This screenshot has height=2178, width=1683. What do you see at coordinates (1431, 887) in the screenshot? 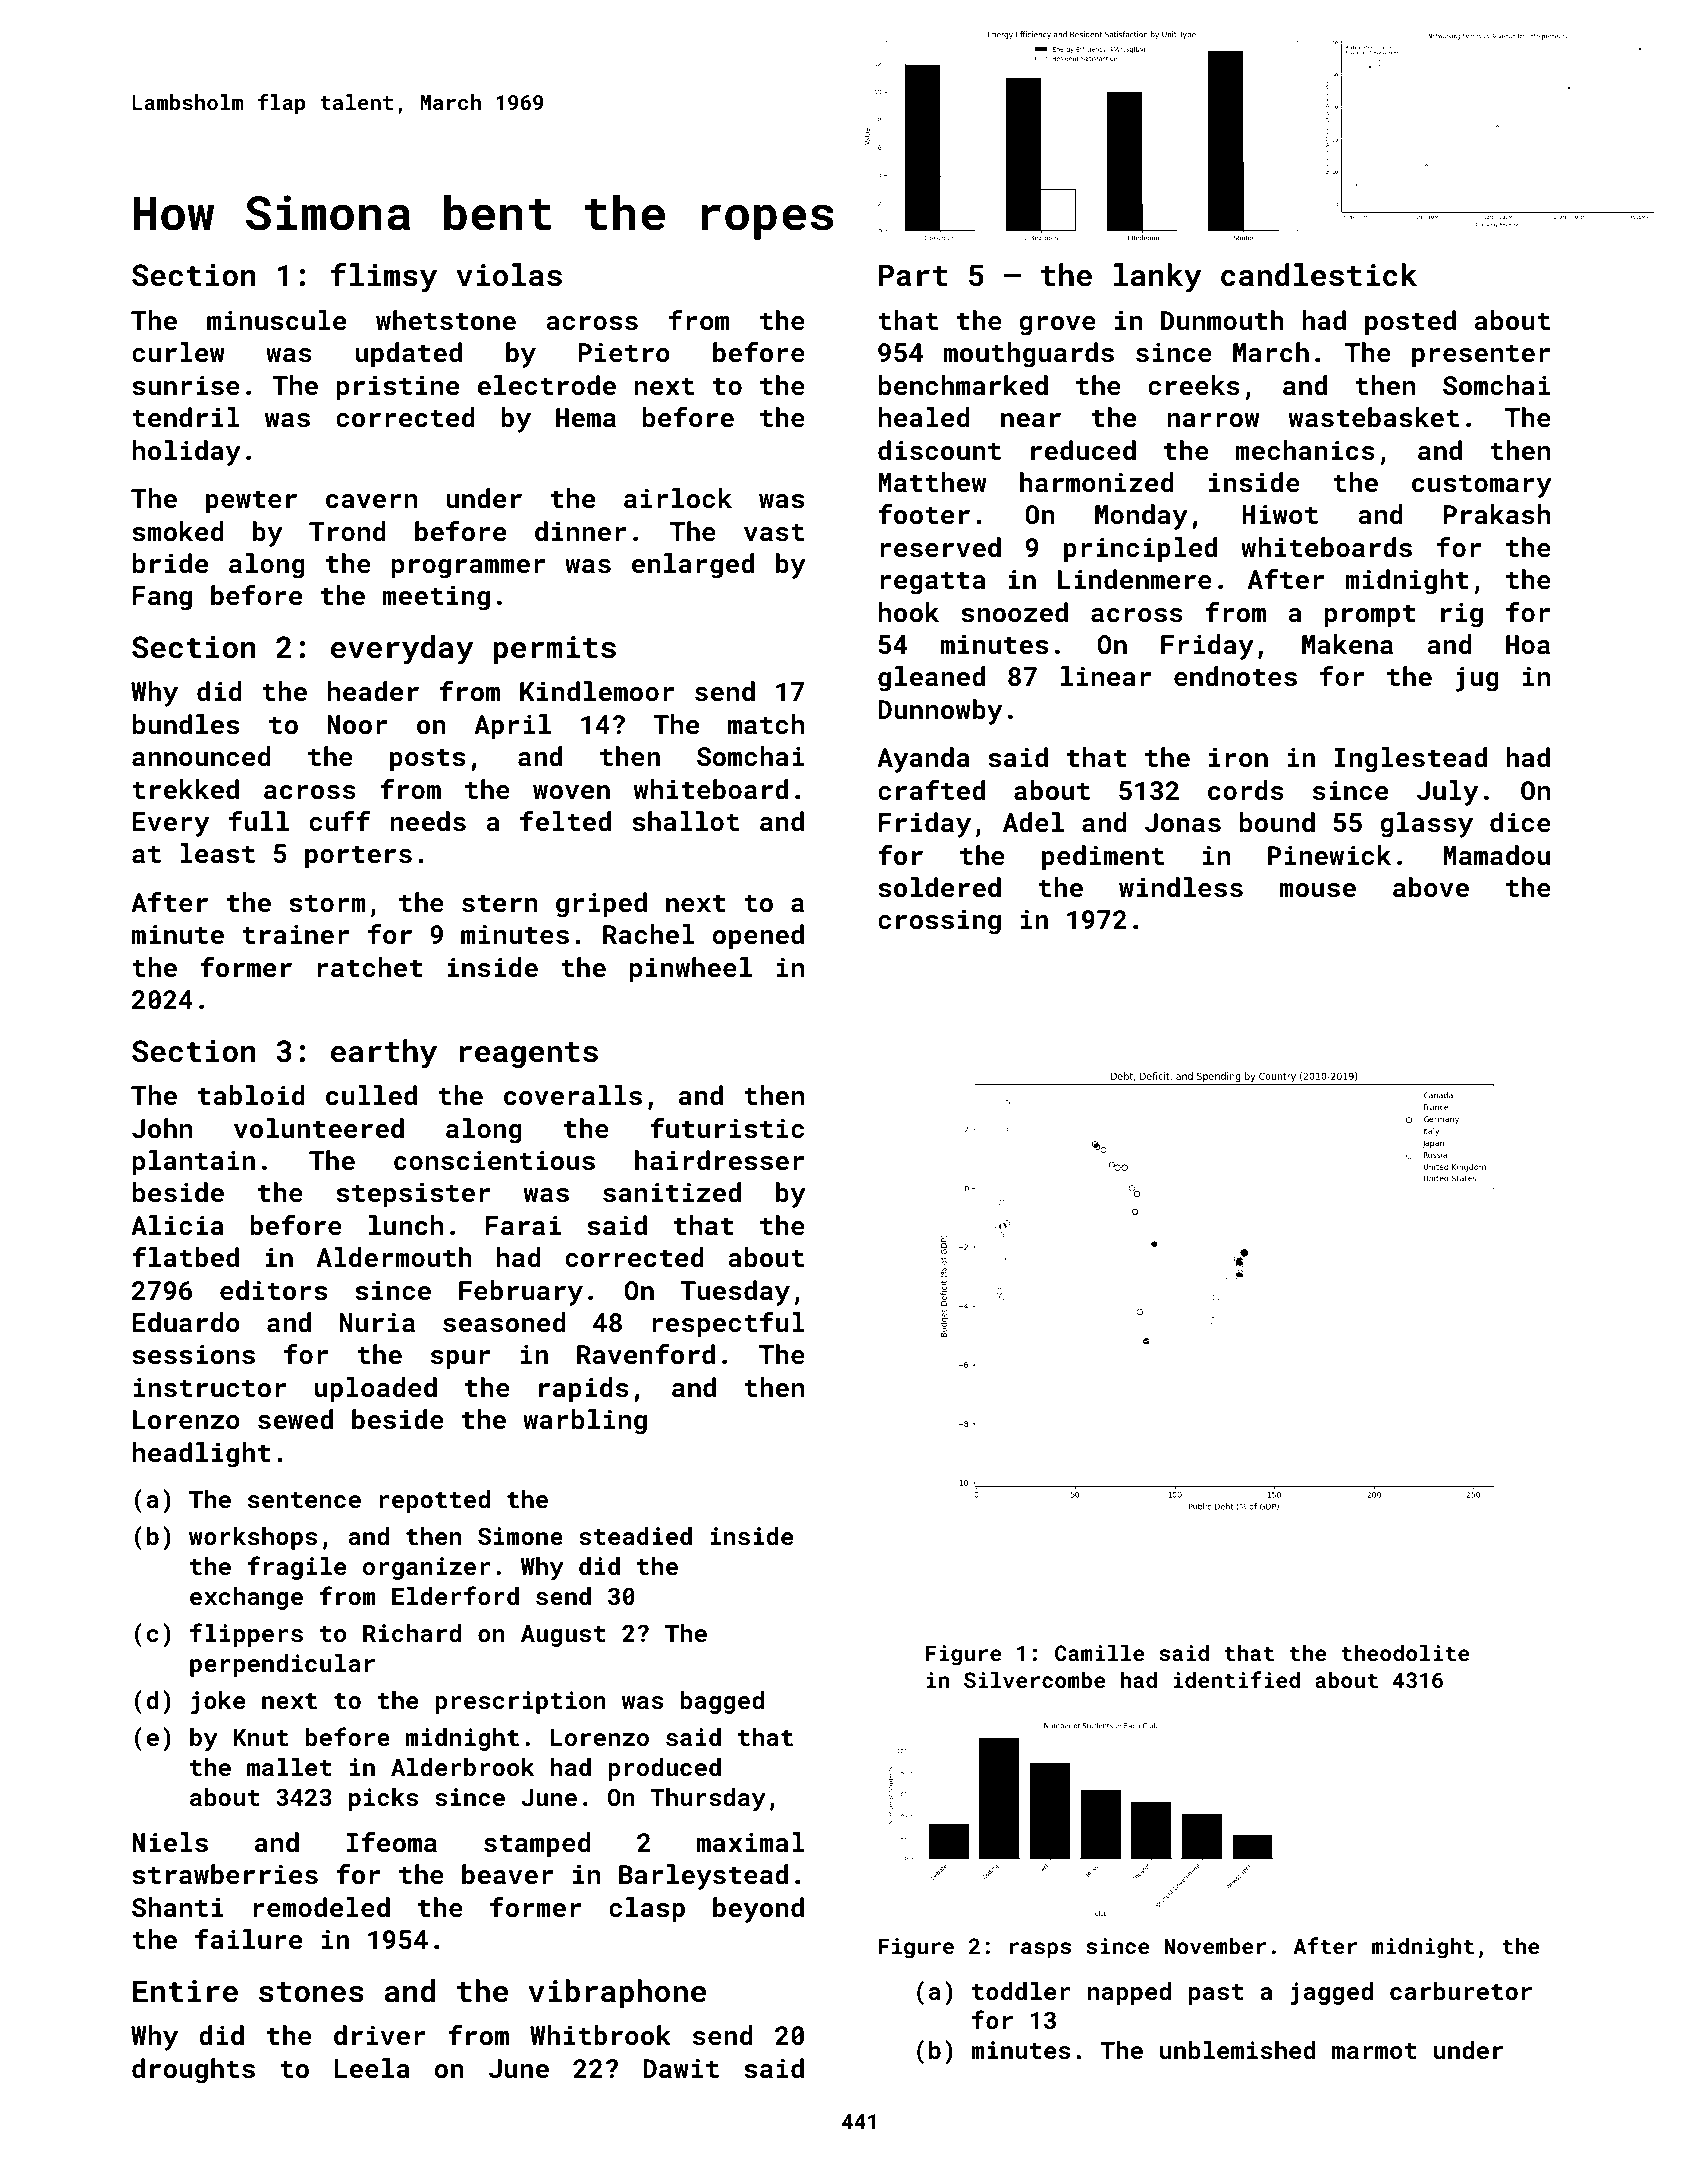
I see `above` at bounding box center [1431, 887].
